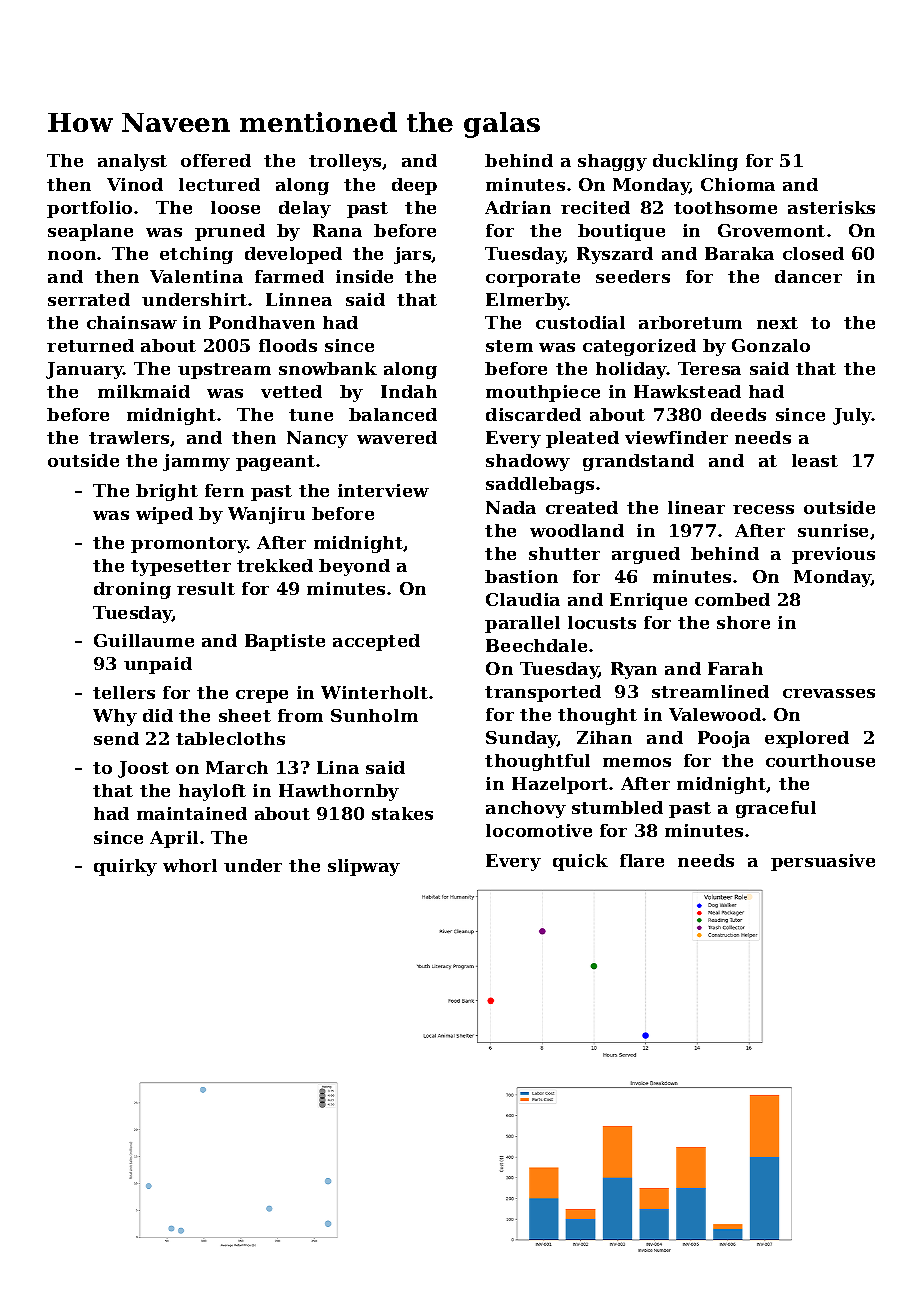  I want to click on Claudia, so click(523, 599).
